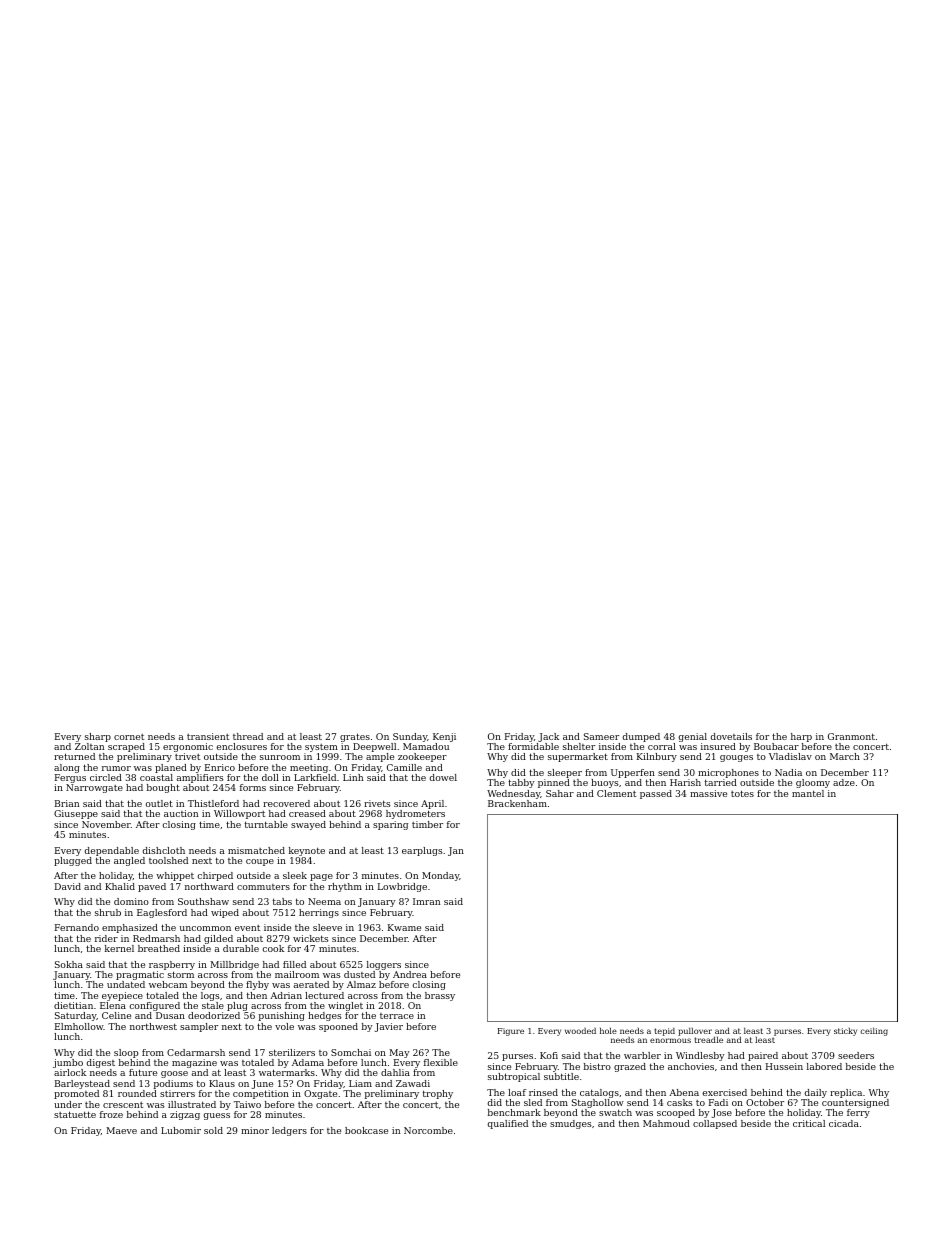  Describe the element at coordinates (605, 783) in the screenshot. I see `buoys` at that location.
